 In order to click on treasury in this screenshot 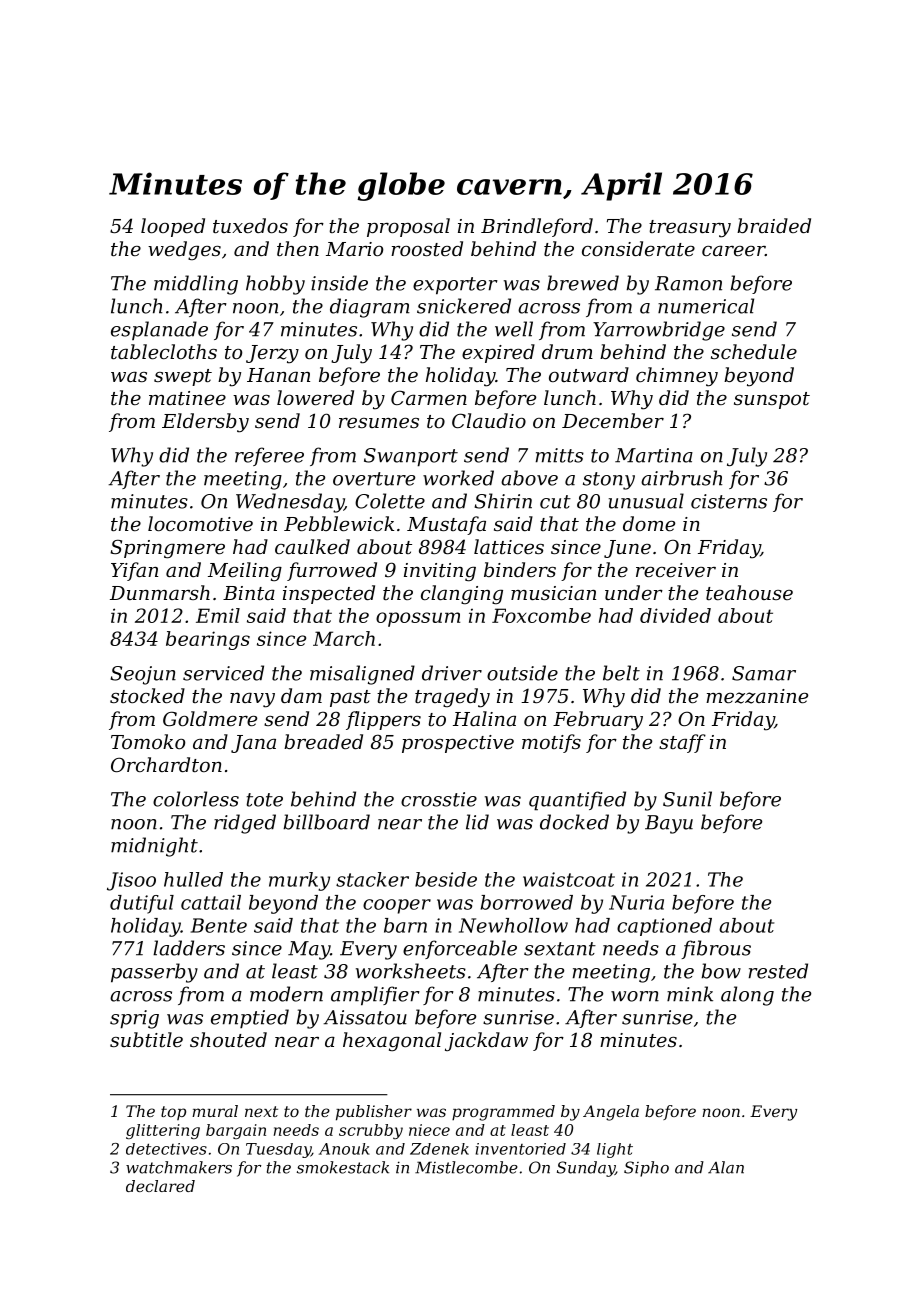, I will do `click(690, 229)`.
